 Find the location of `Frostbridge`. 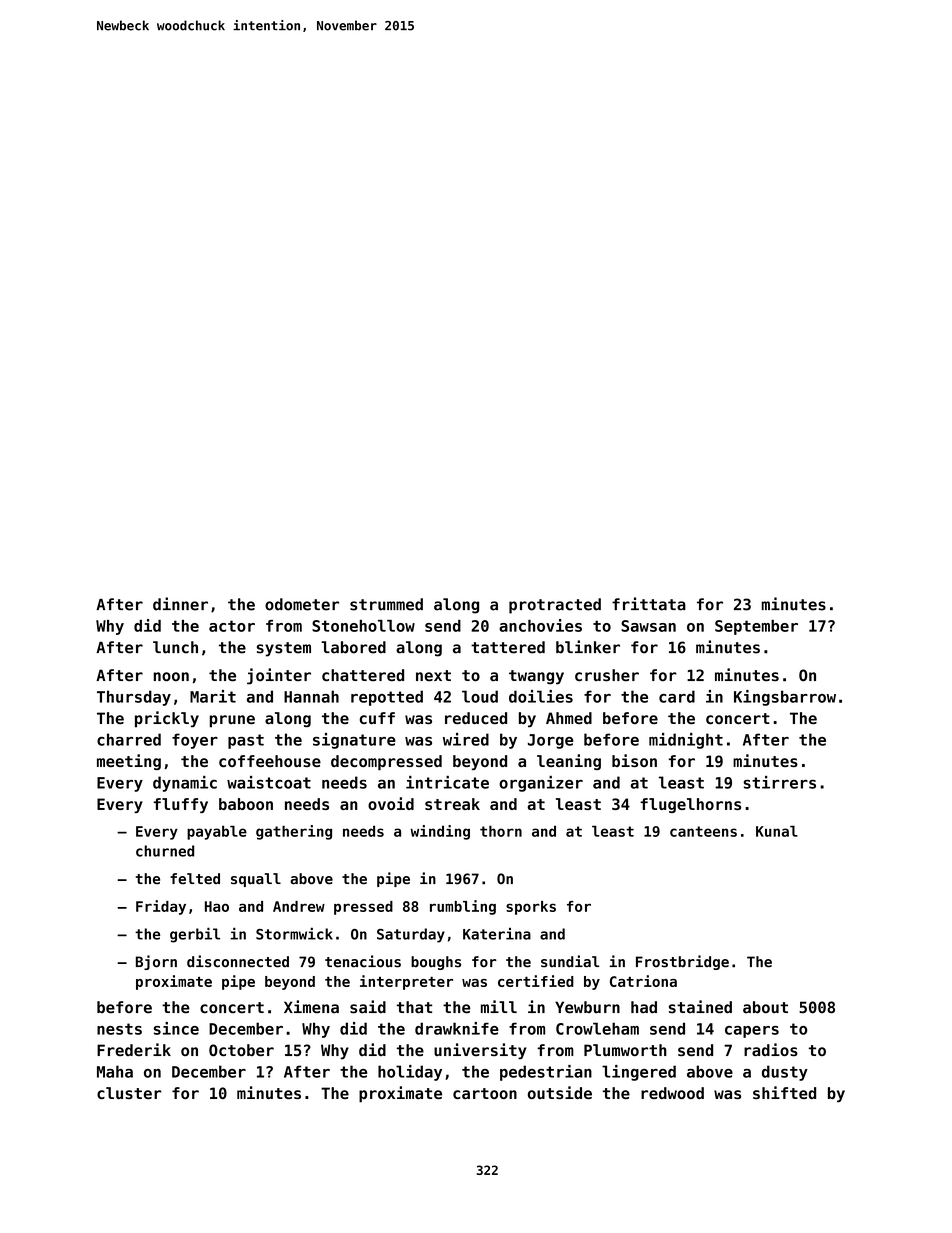

Frostbridge is located at coordinates (682, 962).
